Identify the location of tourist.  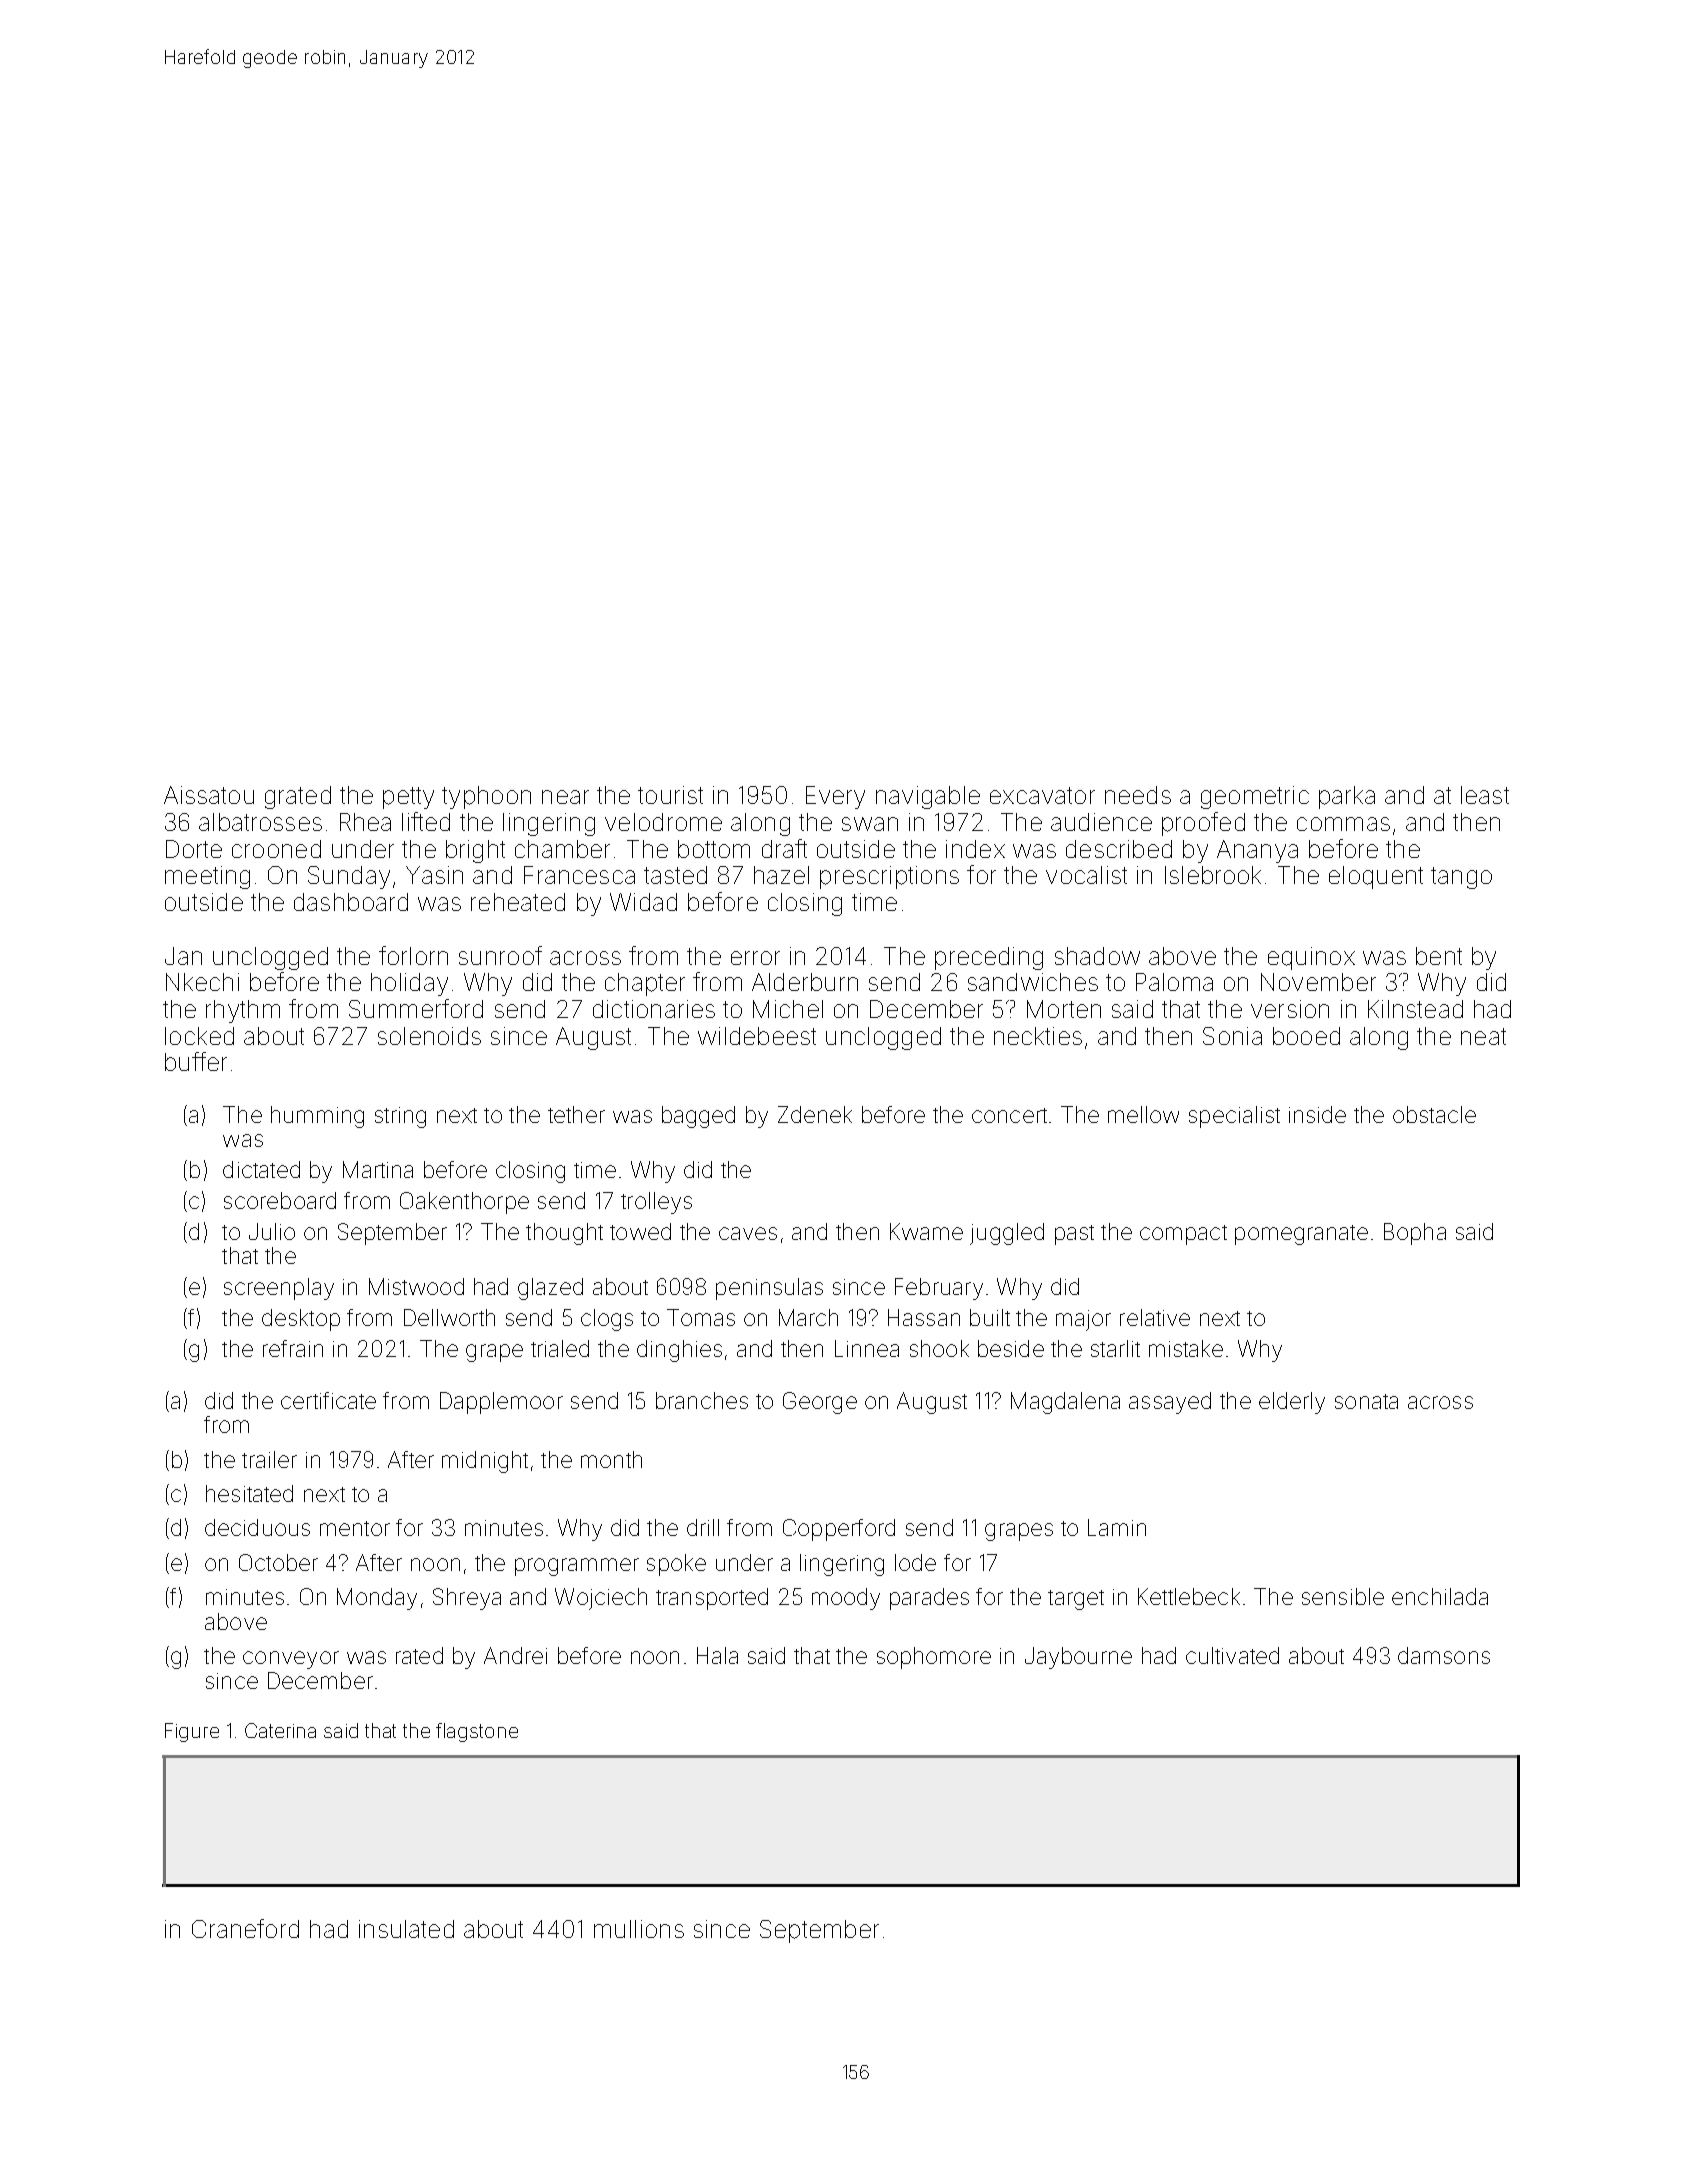
(670, 795).
